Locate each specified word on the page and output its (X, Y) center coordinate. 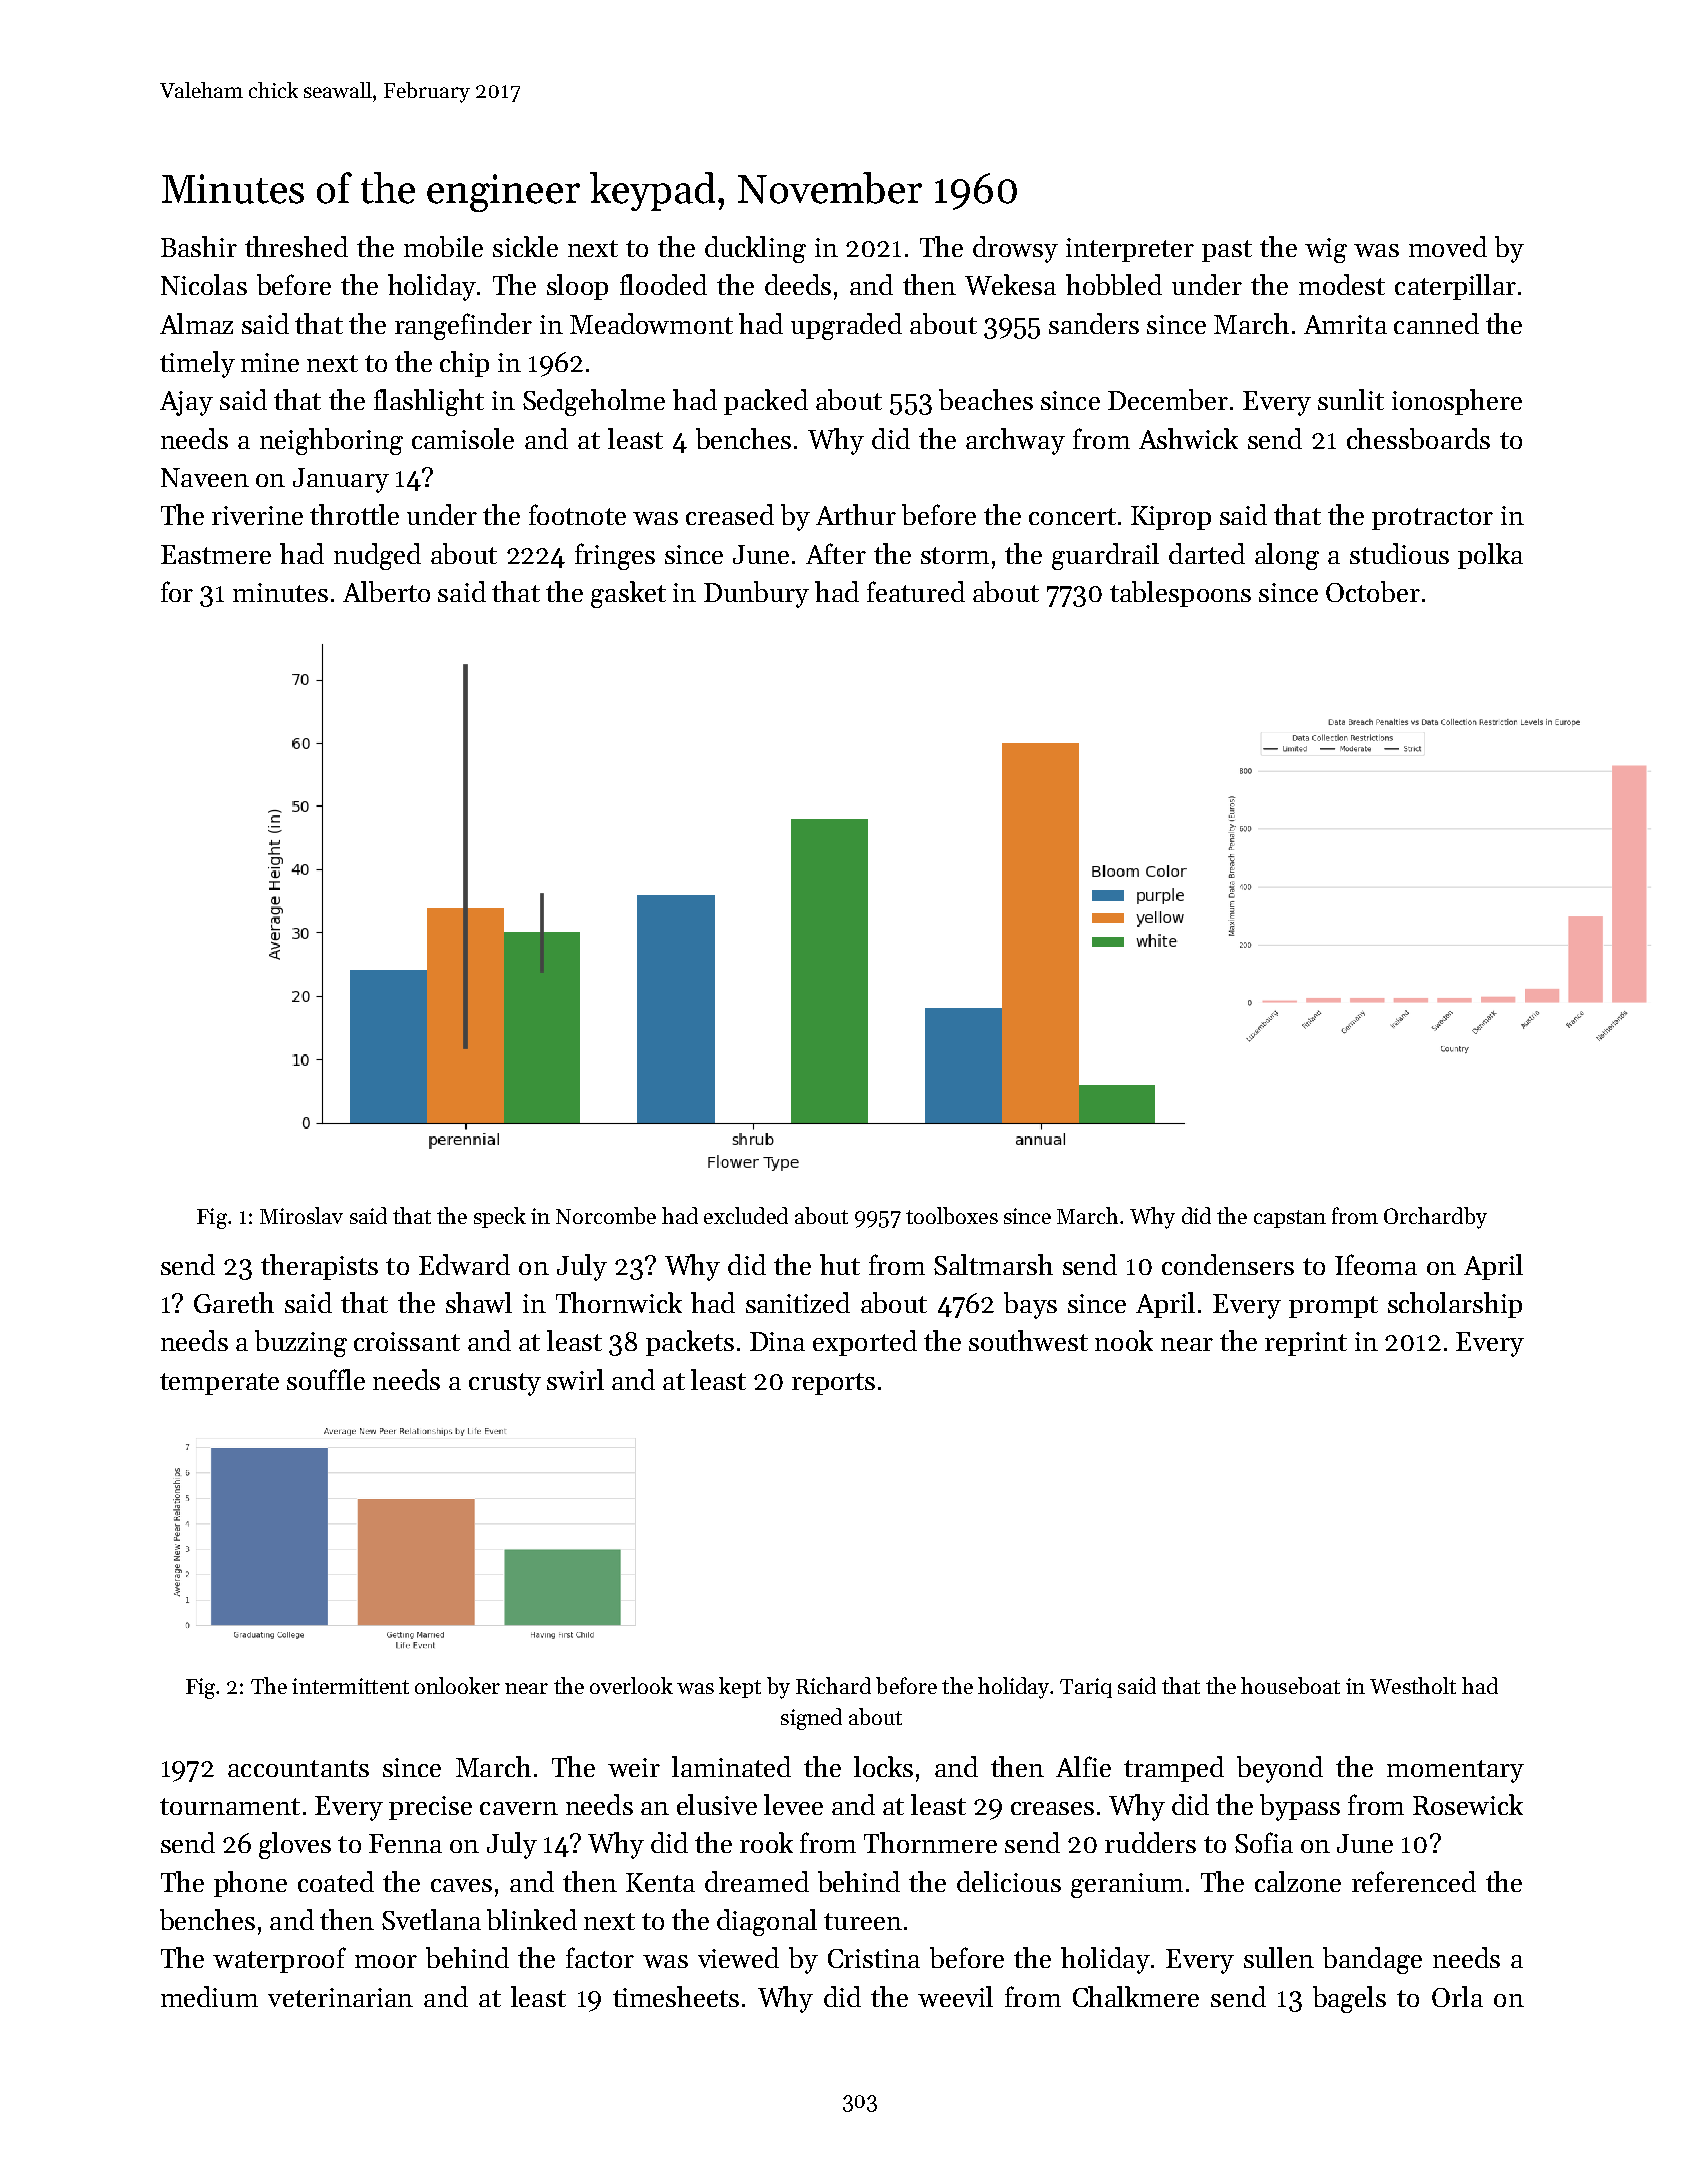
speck (500, 1217)
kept (740, 1687)
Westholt (1413, 1685)
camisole (463, 438)
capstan (1290, 1219)
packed (766, 402)
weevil (955, 1996)
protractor (1432, 519)
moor (386, 1961)
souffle (326, 1379)
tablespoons (1180, 594)
